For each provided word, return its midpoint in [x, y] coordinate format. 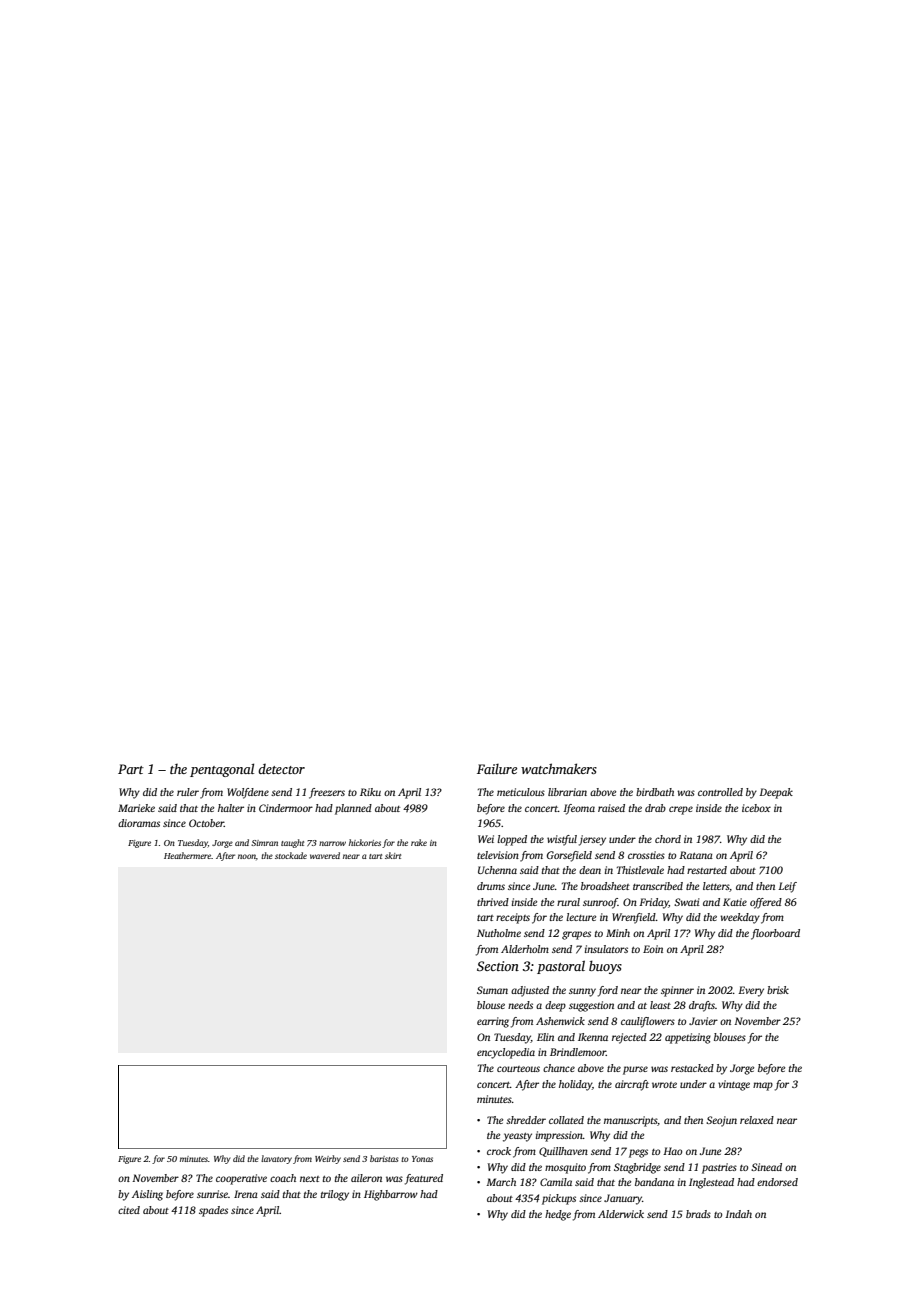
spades [213, 1211]
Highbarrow [391, 1195]
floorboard [775, 934]
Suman [492, 990]
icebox [756, 808]
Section [498, 966]
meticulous [521, 792]
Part [131, 769]
